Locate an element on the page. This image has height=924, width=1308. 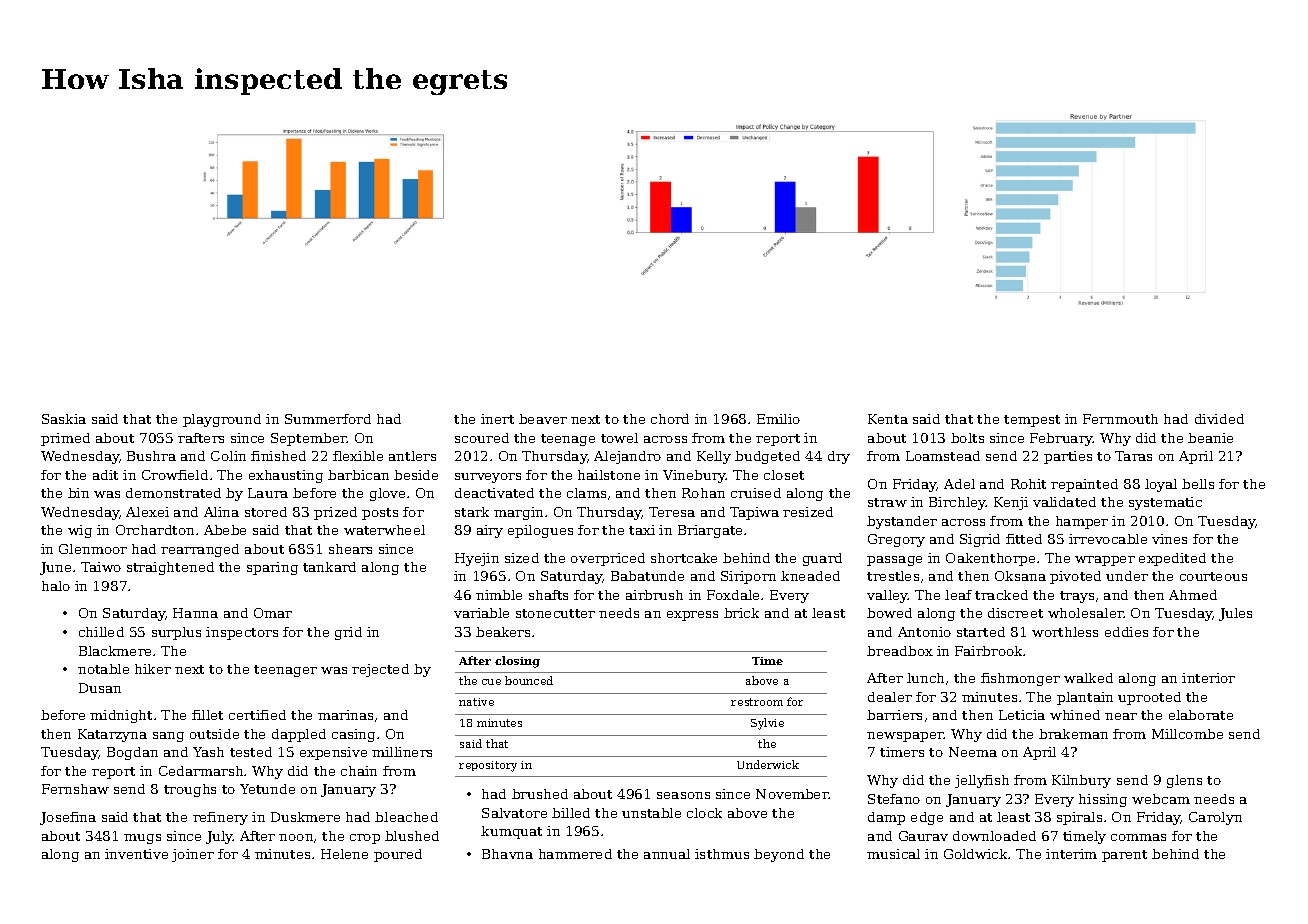
interior is located at coordinates (1208, 678).
